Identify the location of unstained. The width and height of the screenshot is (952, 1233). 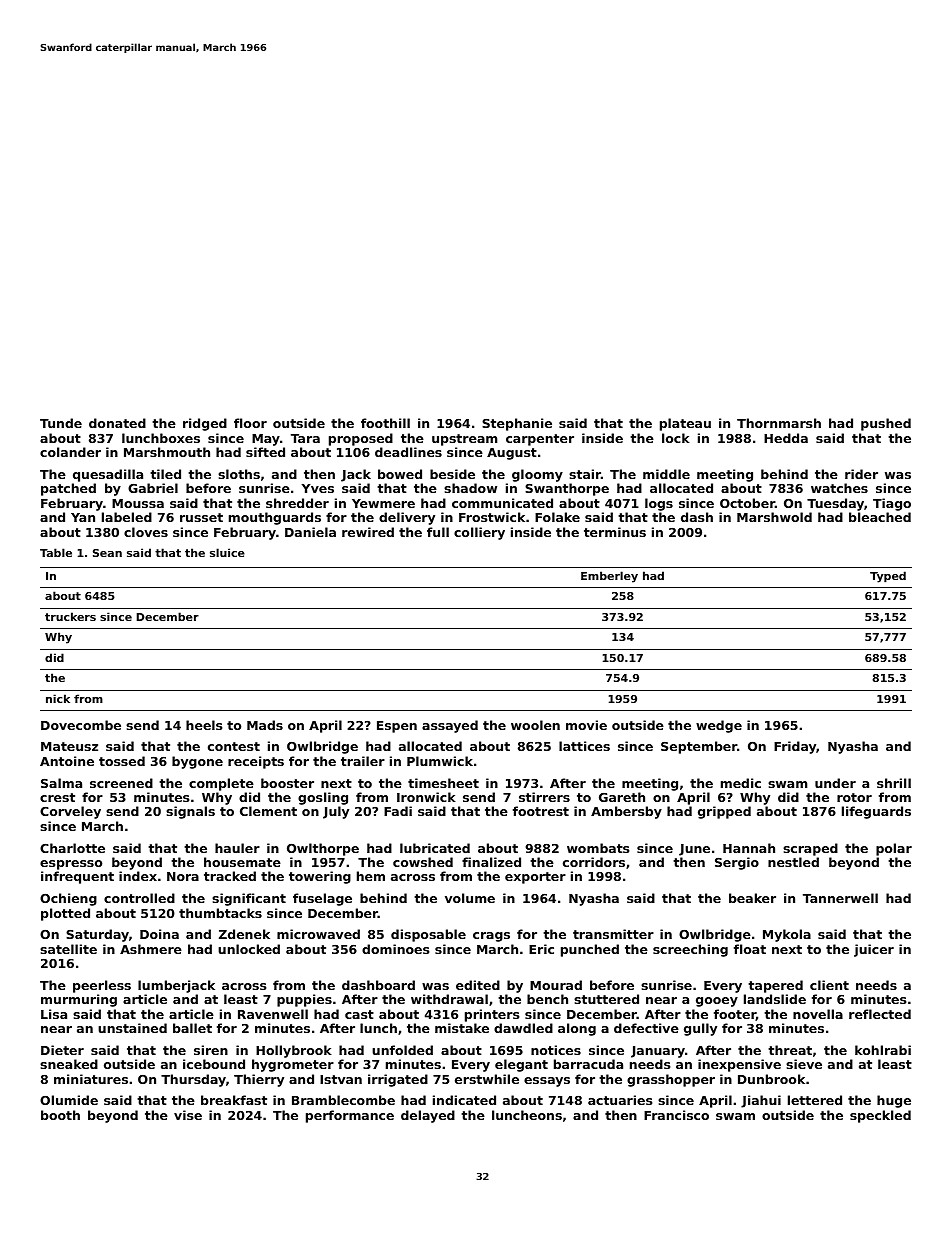
(132, 1028).
